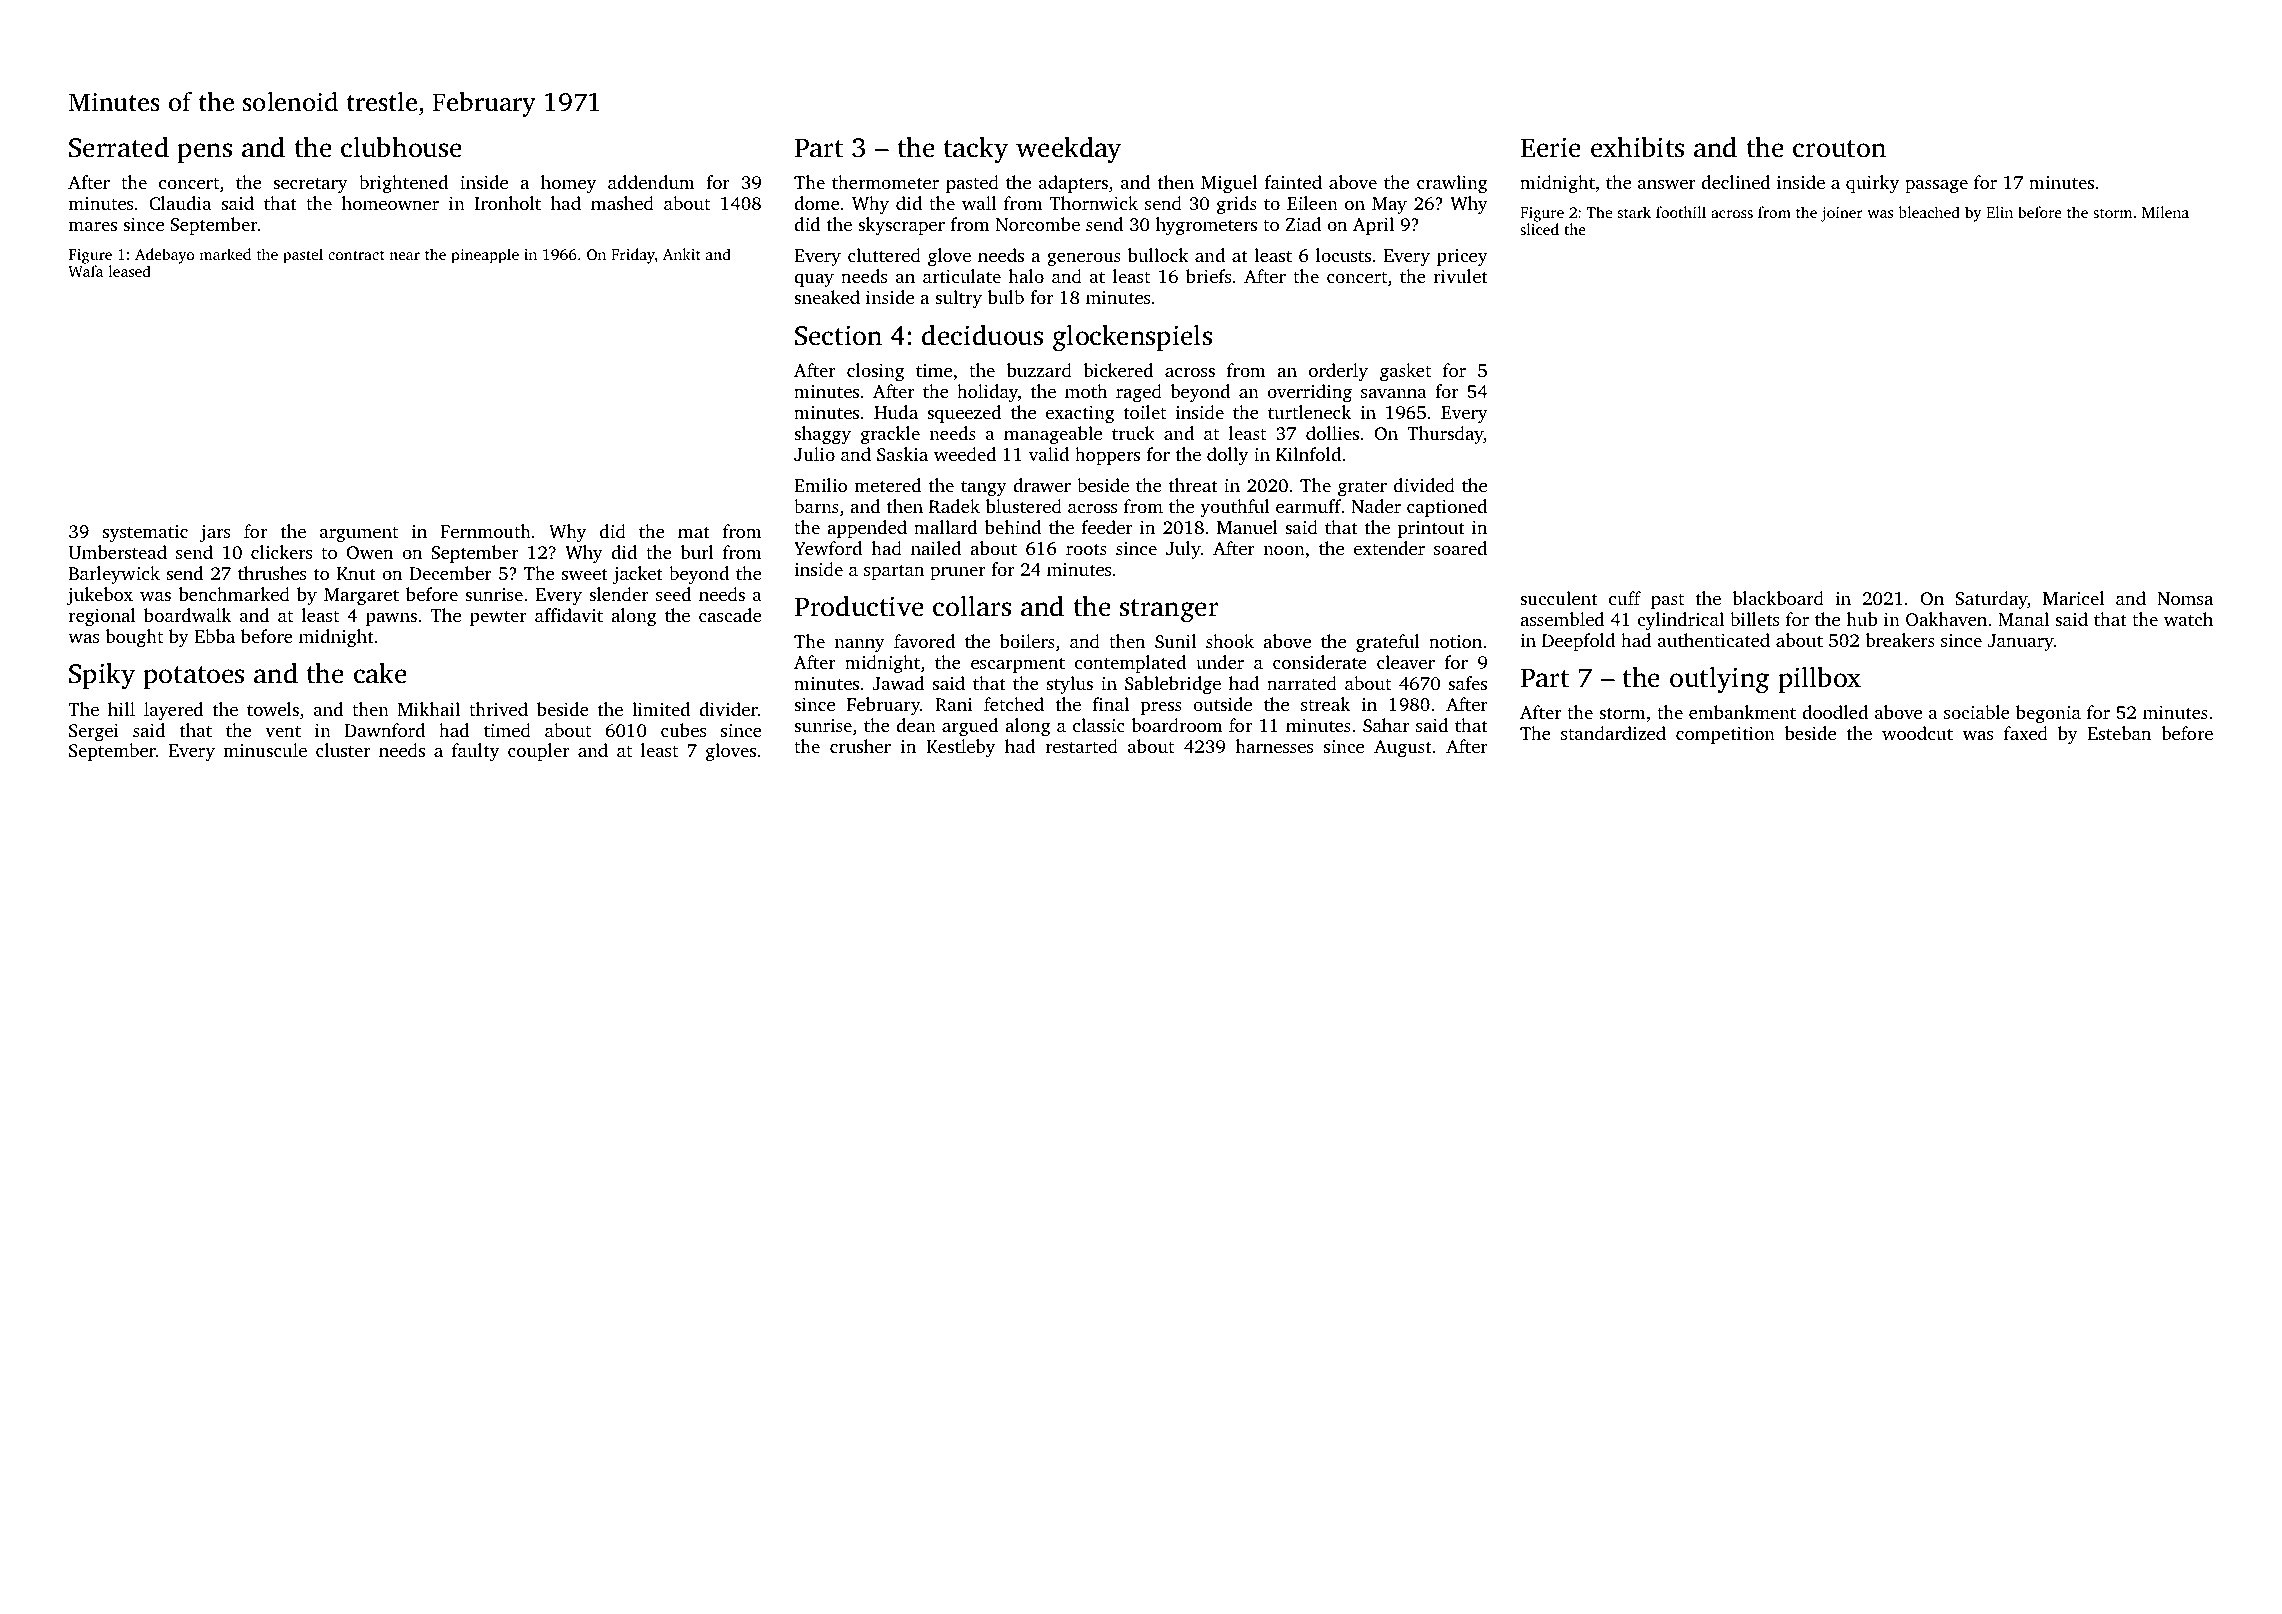 Image resolution: width=2282 pixels, height=1614 pixels. What do you see at coordinates (962, 276) in the screenshot?
I see `articulate` at bounding box center [962, 276].
